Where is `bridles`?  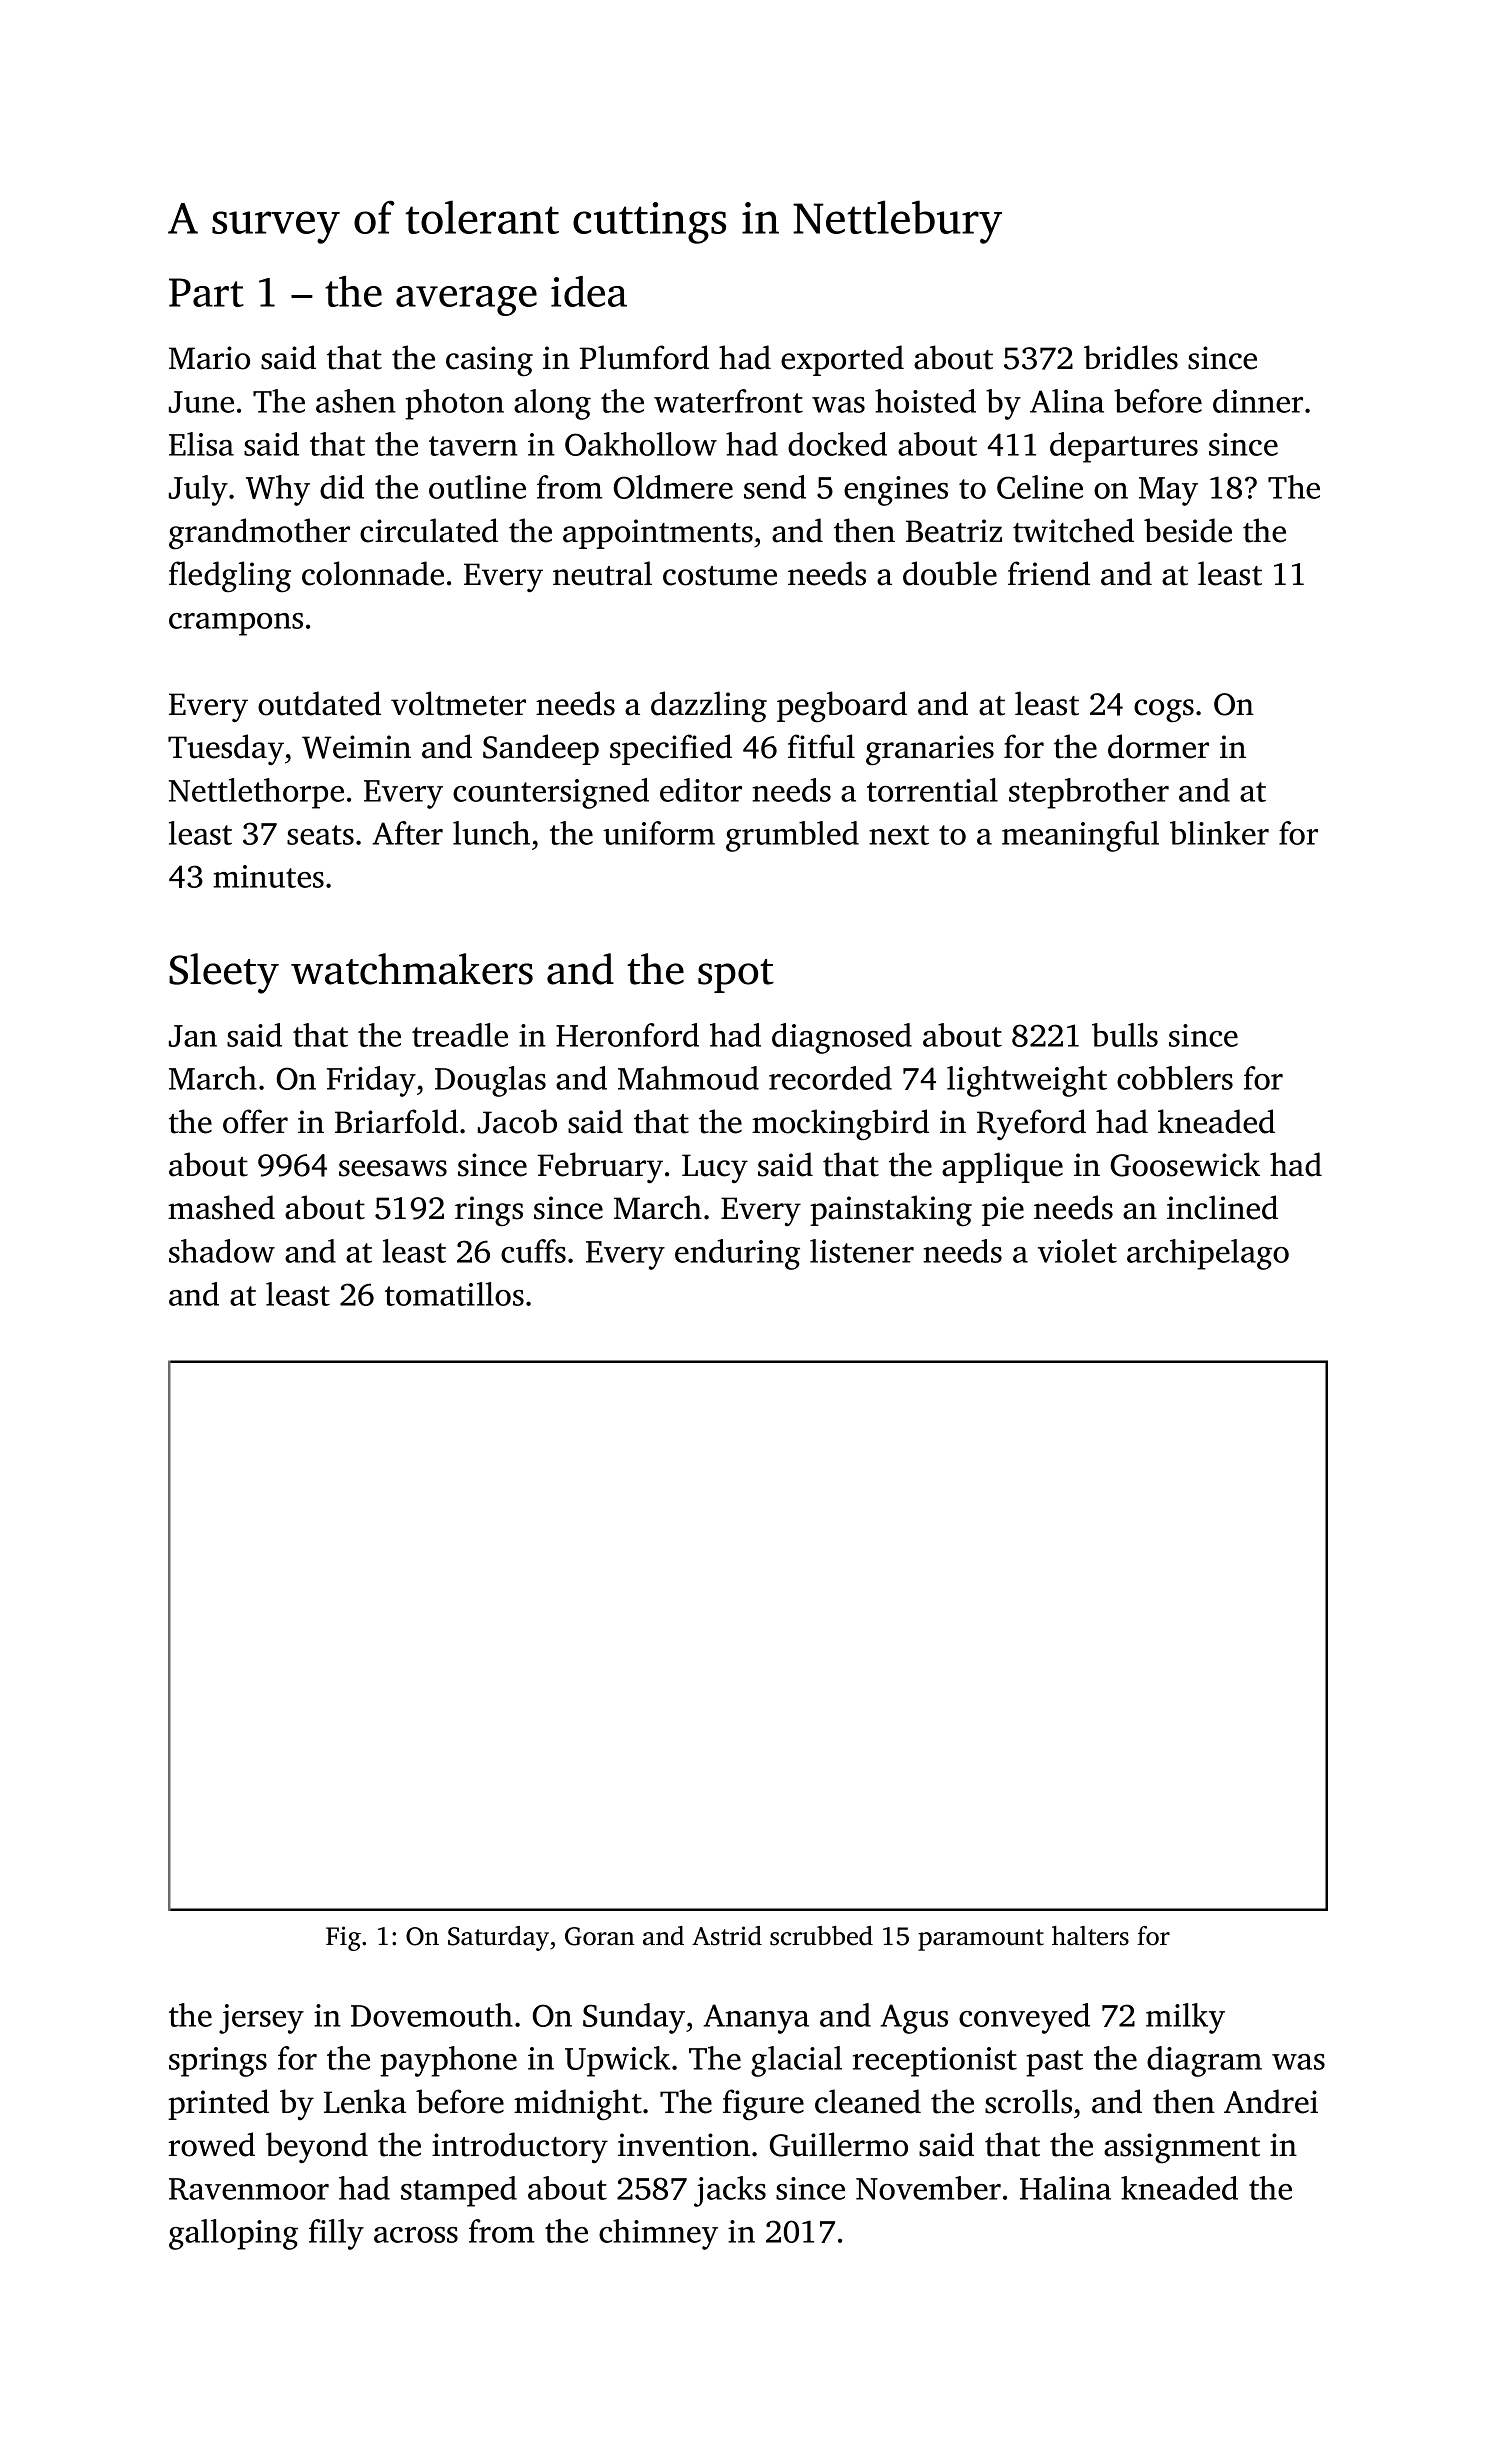 bridles is located at coordinates (1131, 357).
